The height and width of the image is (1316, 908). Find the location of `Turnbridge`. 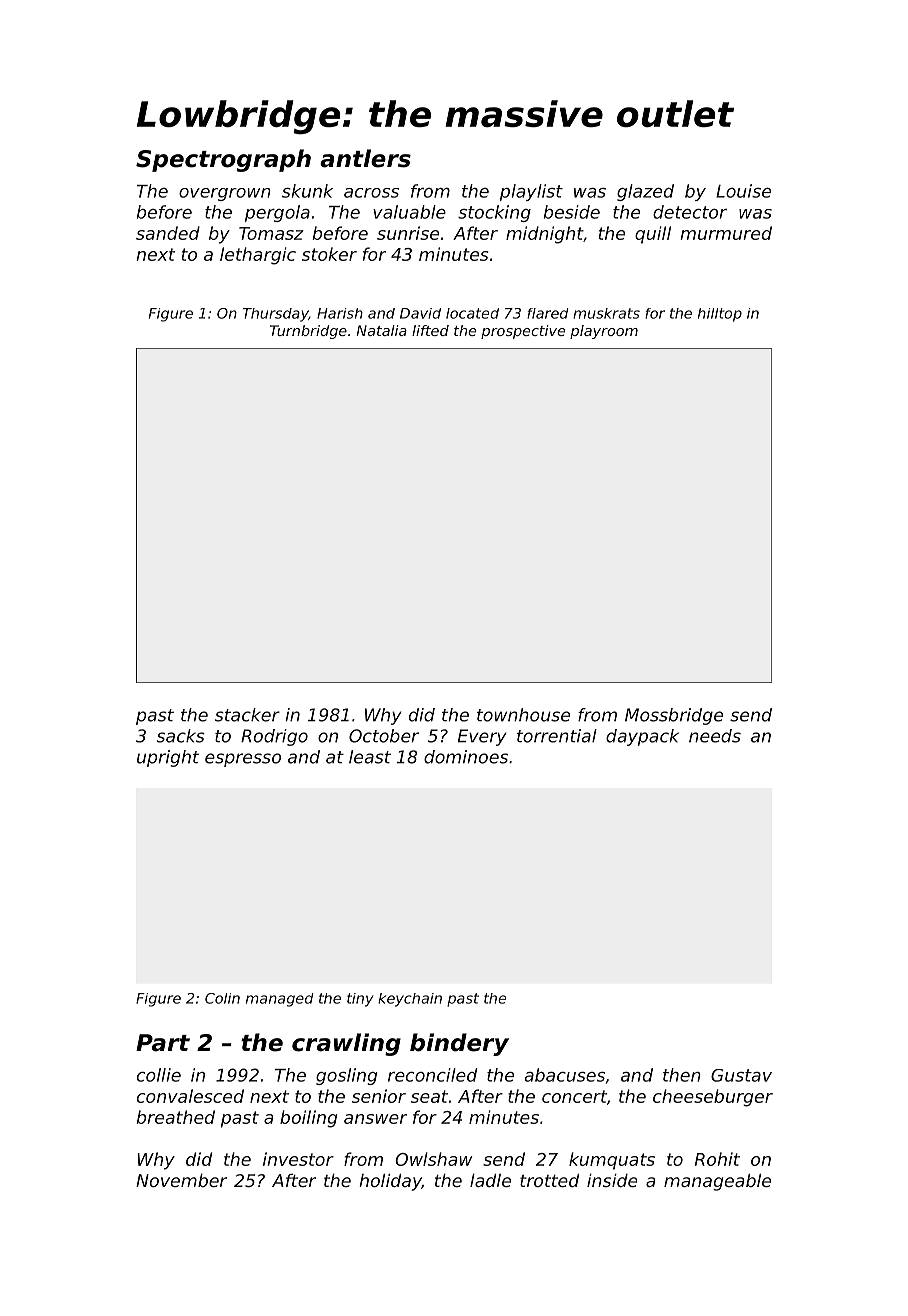

Turnbridge is located at coordinates (308, 332).
